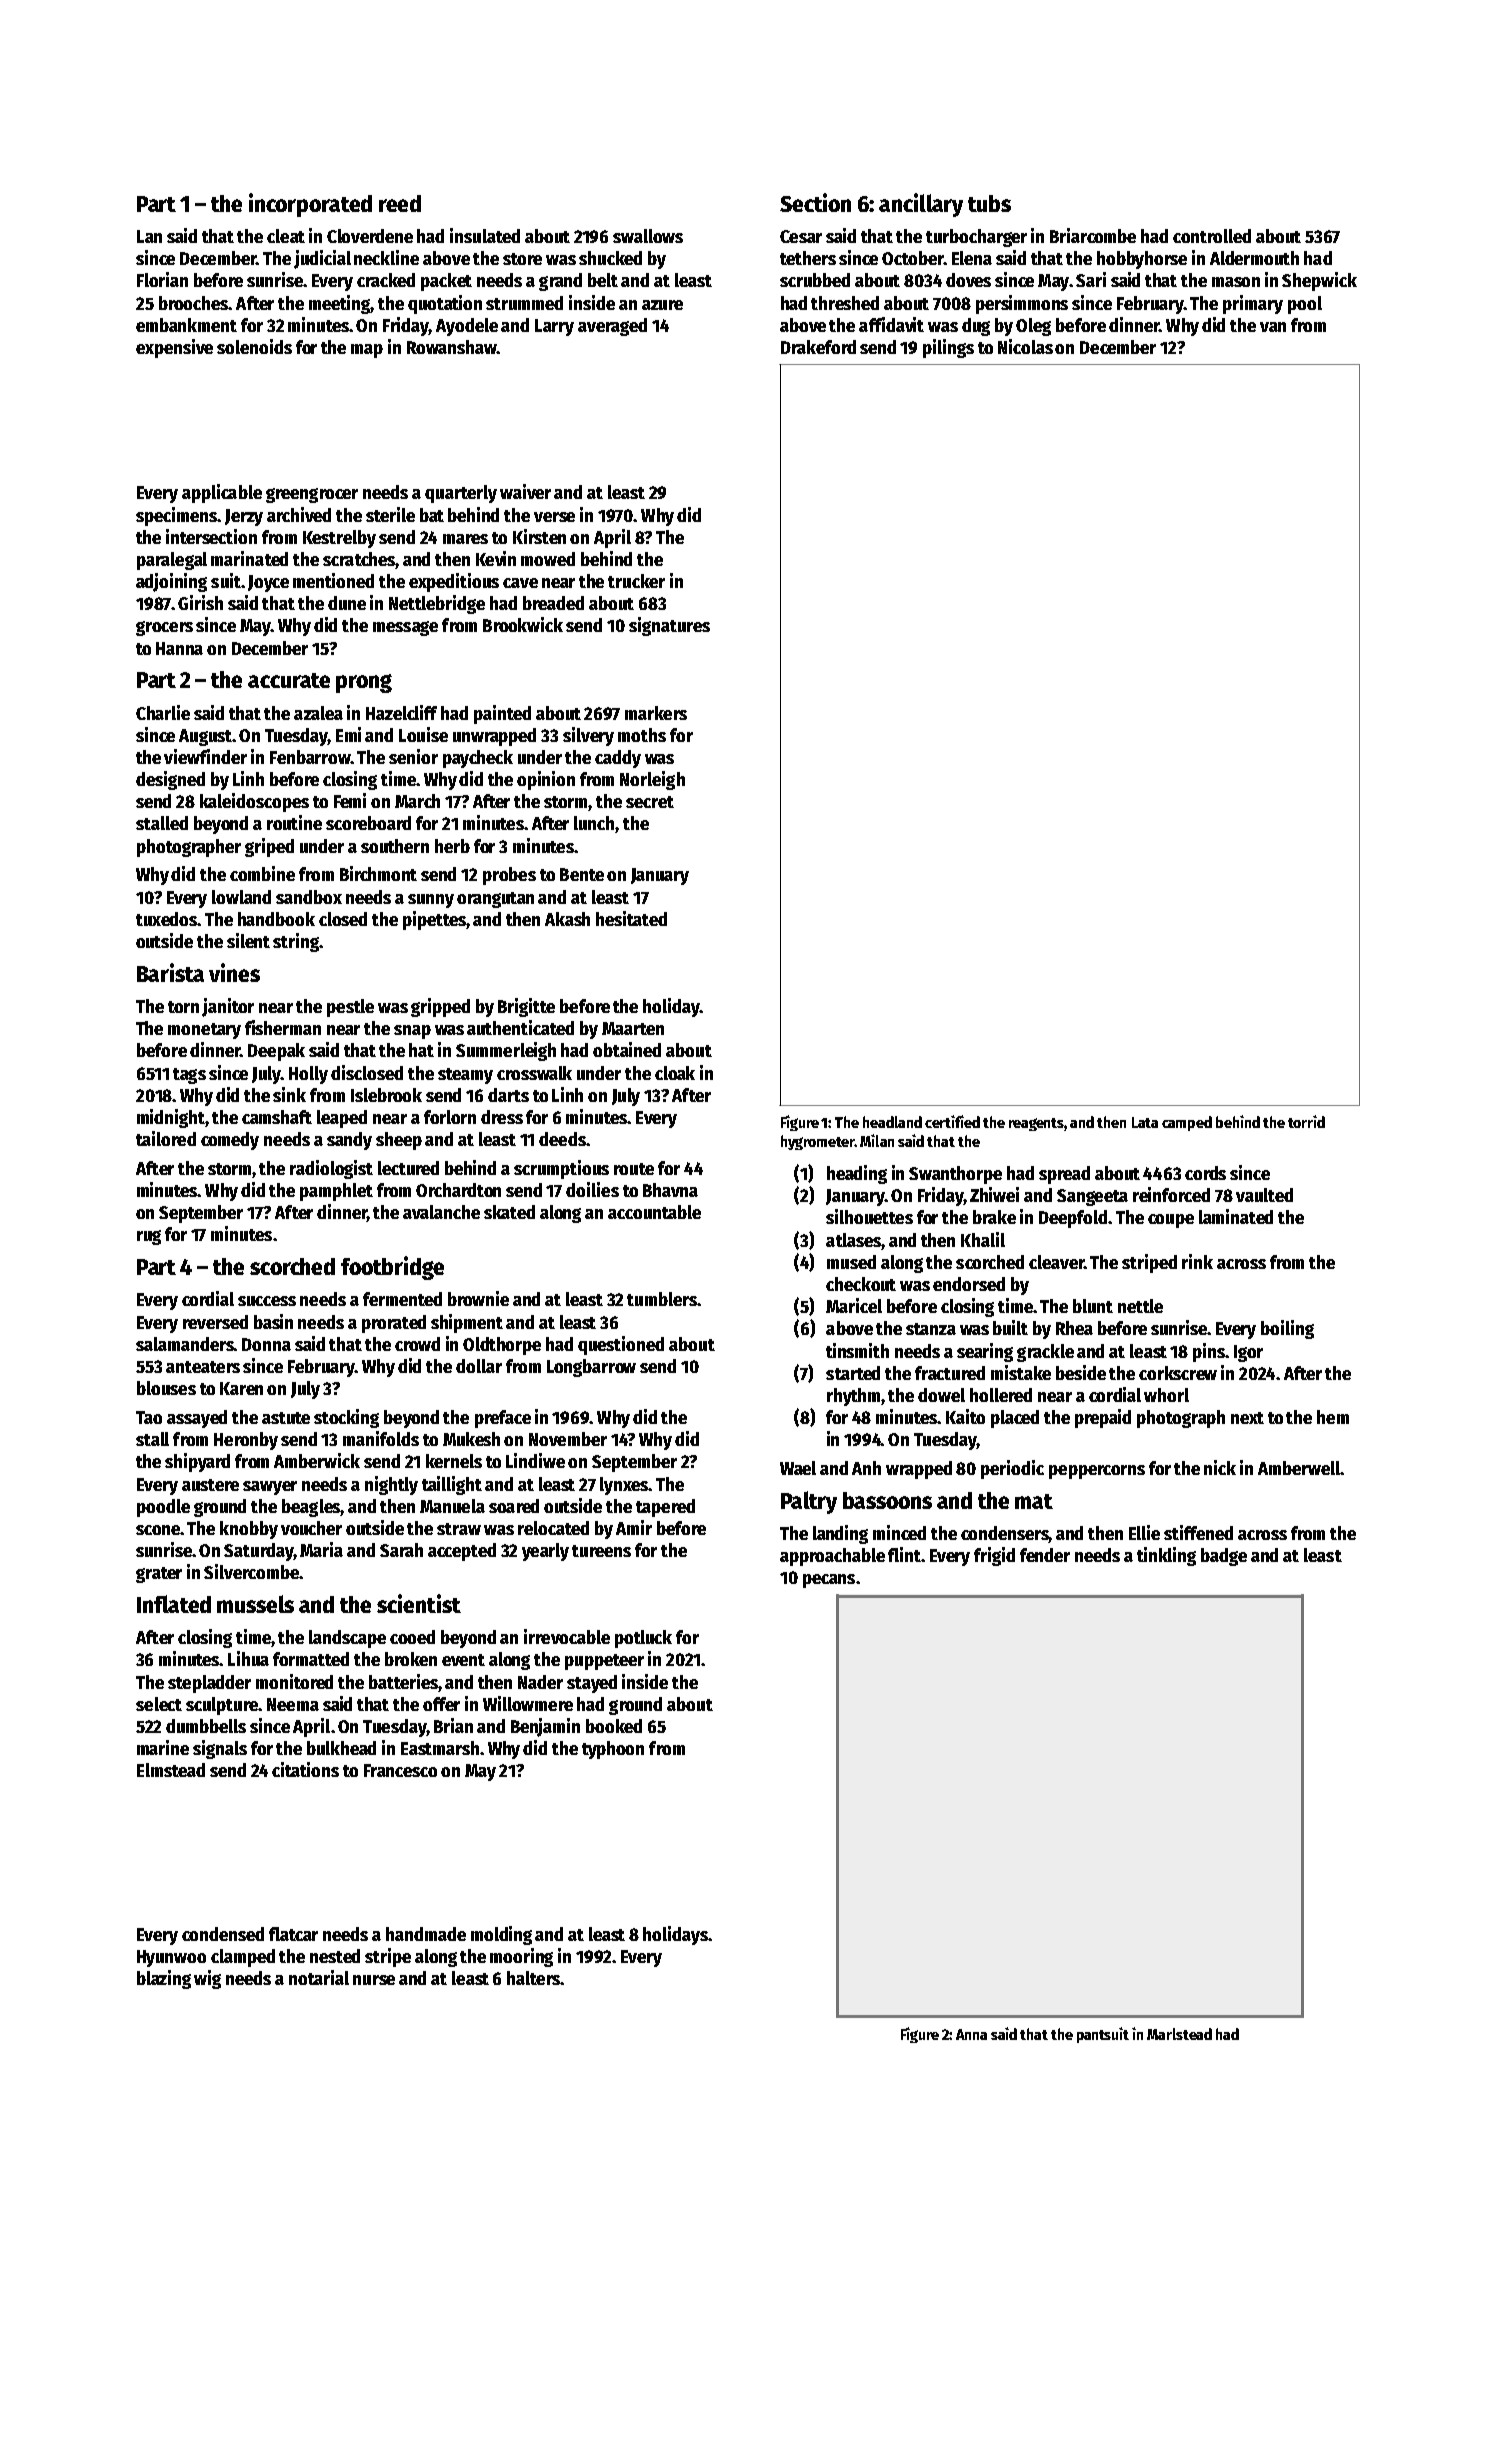  Describe the element at coordinates (1273, 327) in the document. I see `van` at that location.
